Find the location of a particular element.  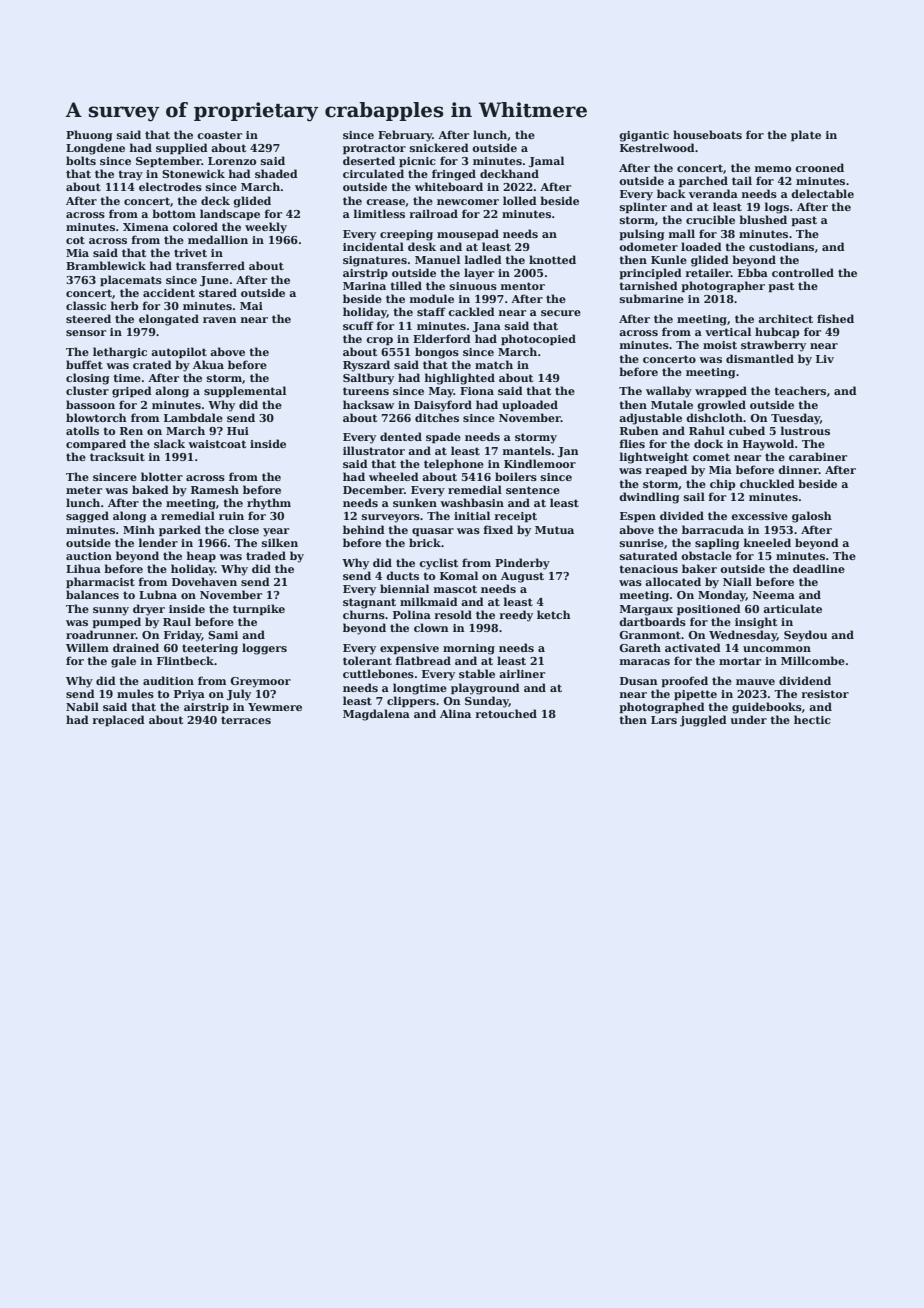

hacksaw is located at coordinates (368, 404).
